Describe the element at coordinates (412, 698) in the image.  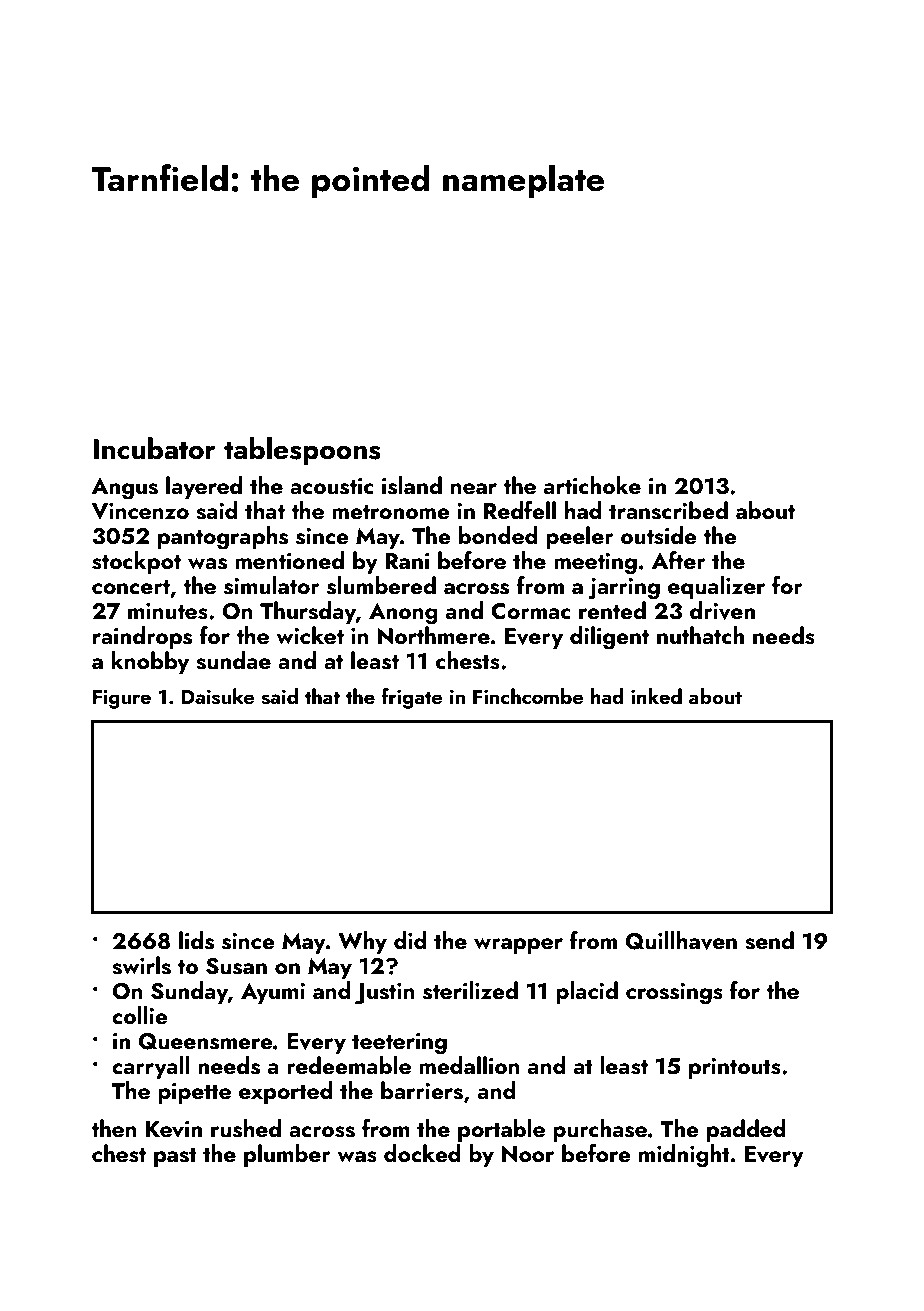
I see `frigate` at that location.
